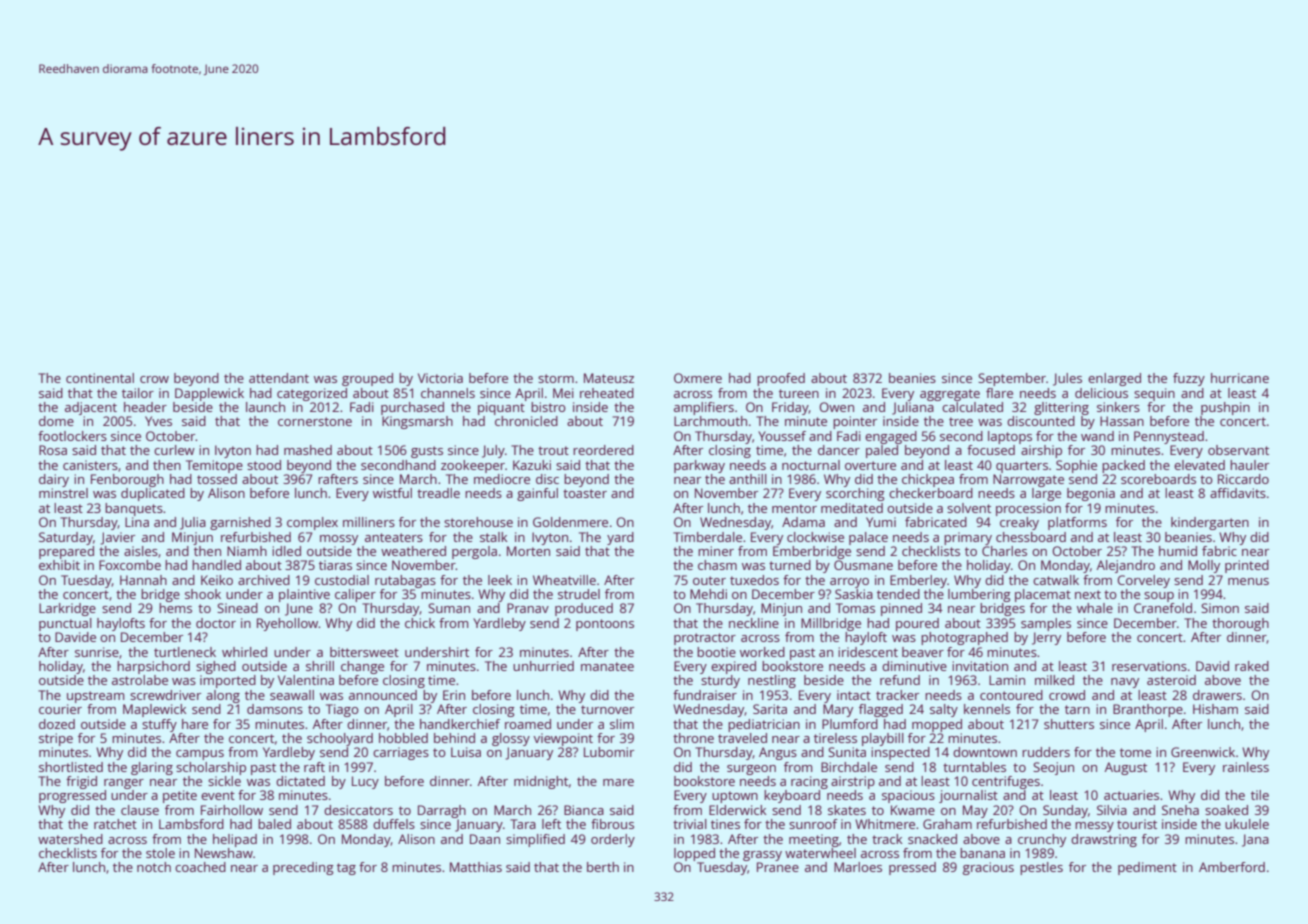 The image size is (1308, 924). Describe the element at coordinates (1149, 666) in the page. I see `reservations` at that location.
